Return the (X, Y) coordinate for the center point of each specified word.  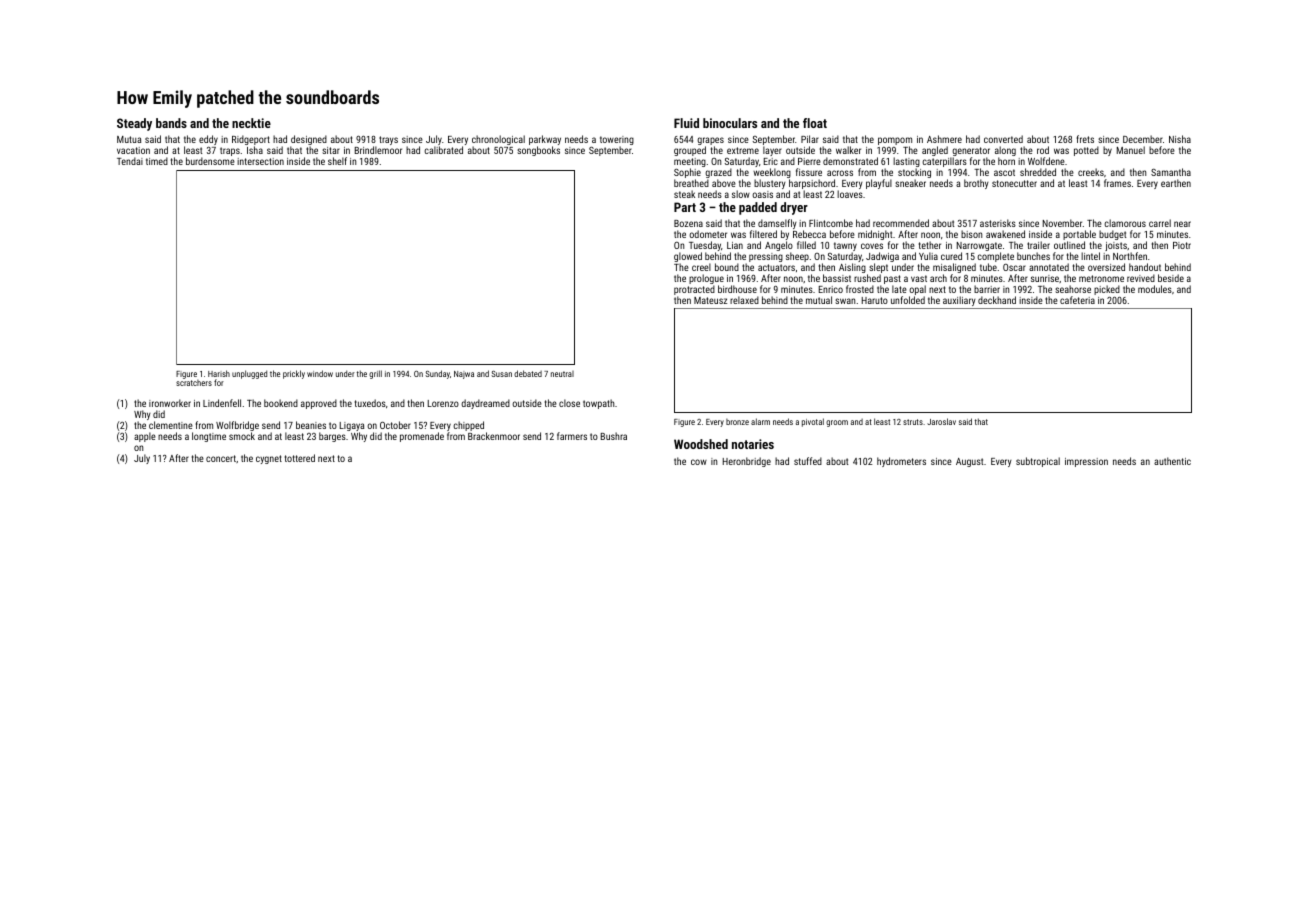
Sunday (437, 374)
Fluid (686, 123)
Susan (501, 374)
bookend (281, 403)
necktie (251, 123)
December (1143, 139)
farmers (572, 436)
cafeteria (1077, 300)
